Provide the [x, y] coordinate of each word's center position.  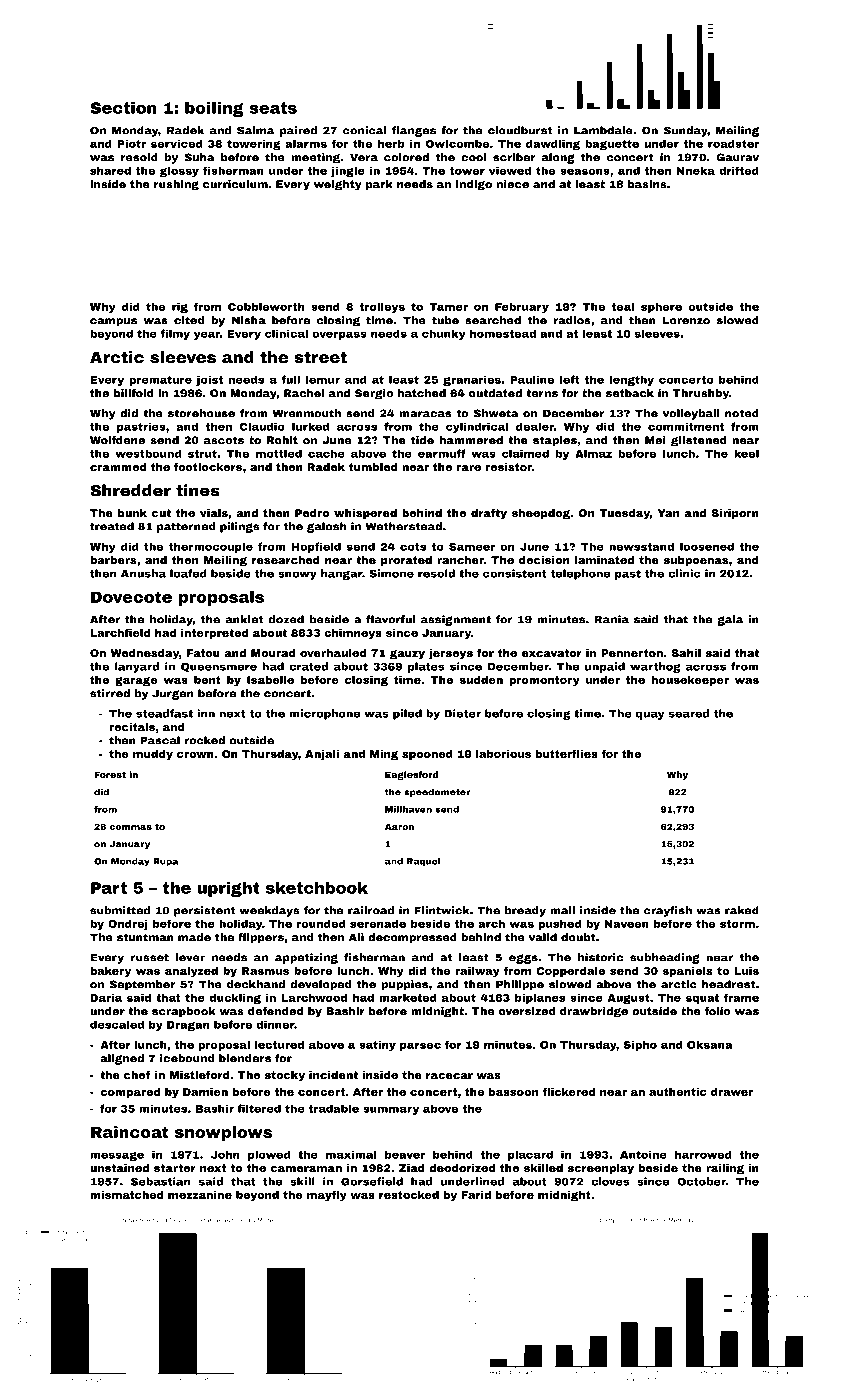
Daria [106, 997]
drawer [732, 1092]
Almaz [593, 453]
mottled [279, 453]
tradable [334, 1108]
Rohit [282, 440]
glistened [699, 441]
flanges [414, 131]
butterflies [567, 753]
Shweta [496, 413]
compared [130, 1093]
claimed [525, 453]
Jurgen [173, 694]
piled [407, 714]
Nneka [696, 170]
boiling [214, 109]
